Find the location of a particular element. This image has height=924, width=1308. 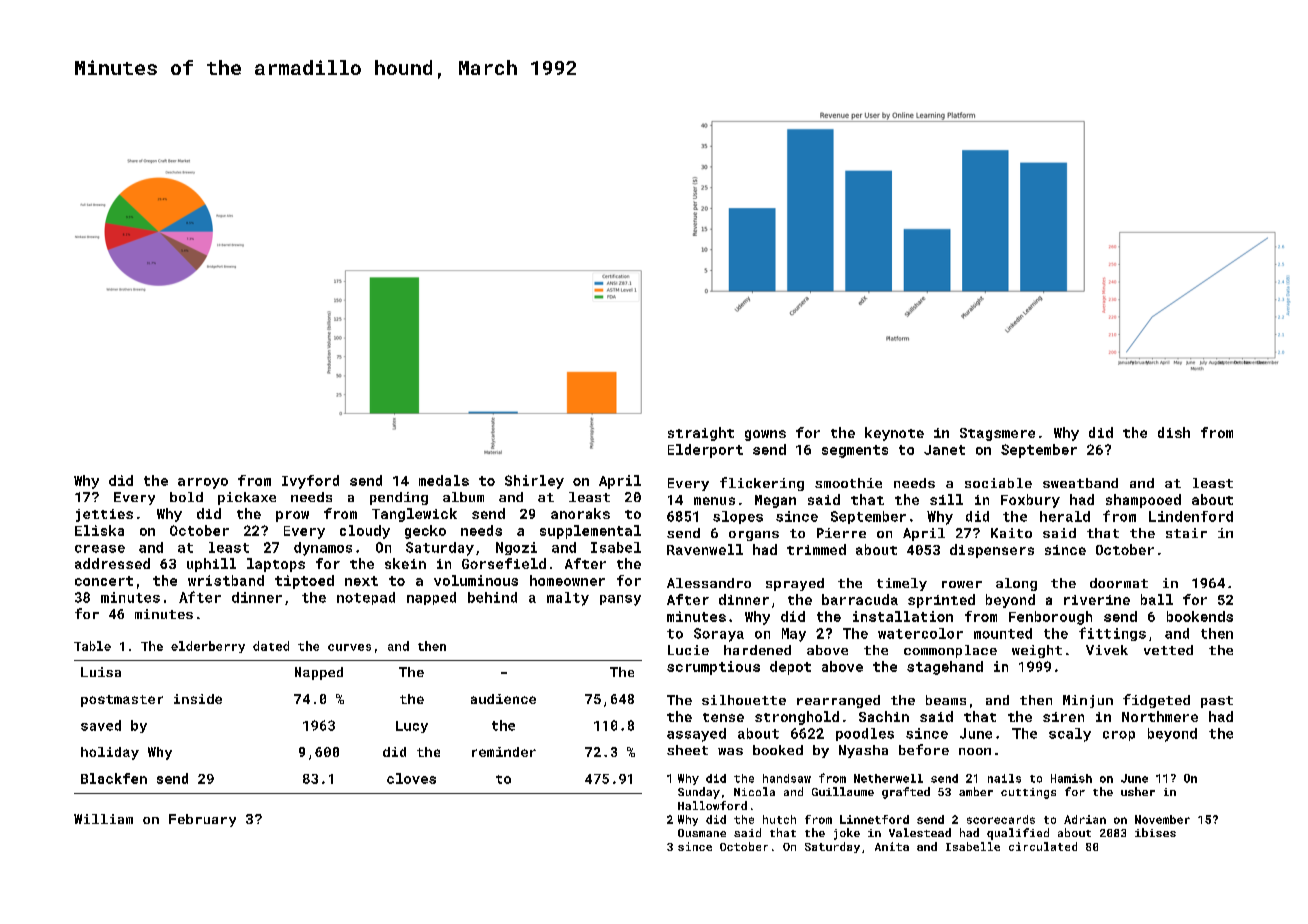

straight is located at coordinates (701, 434).
